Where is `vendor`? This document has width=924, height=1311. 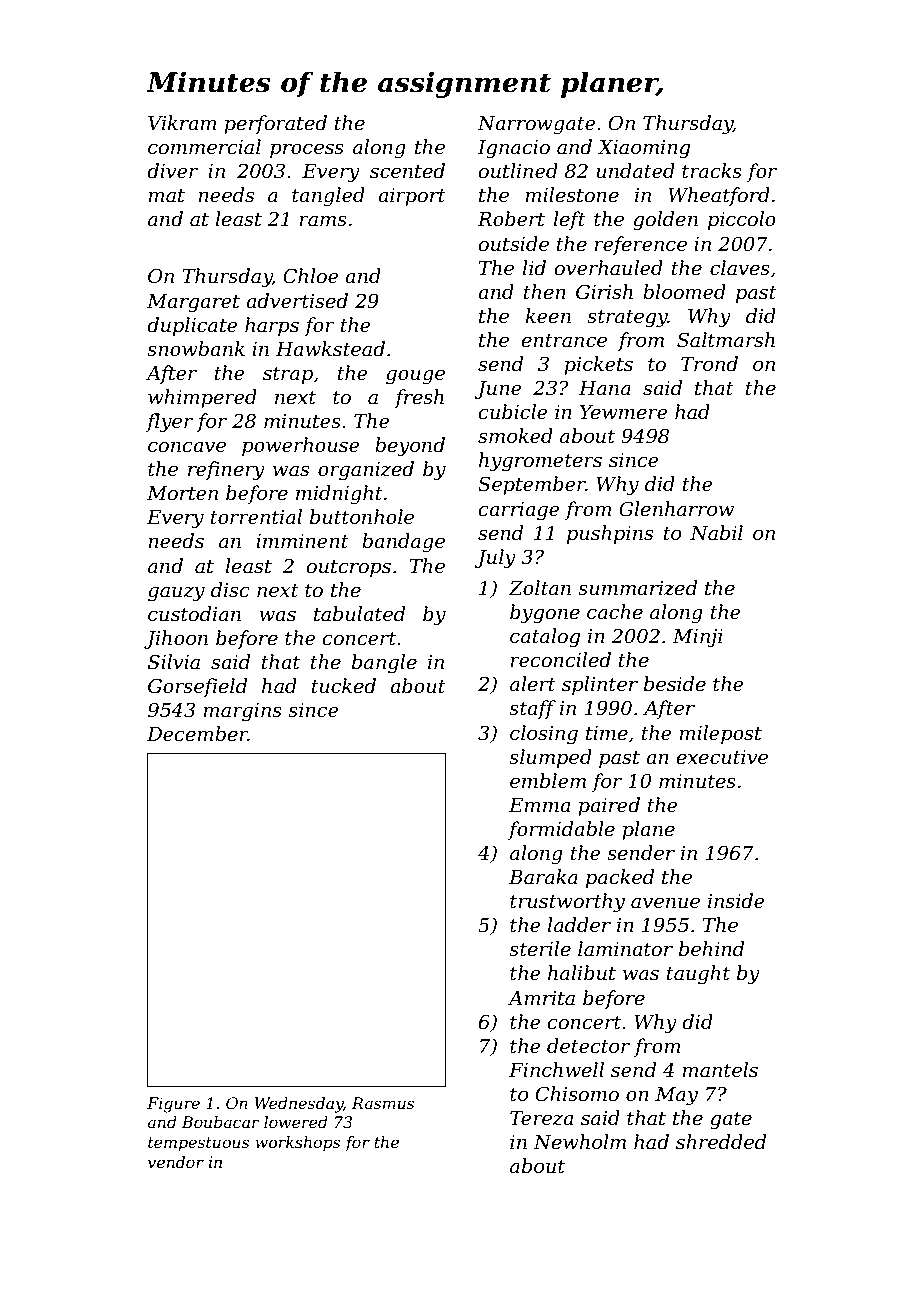 vendor is located at coordinates (176, 1162).
